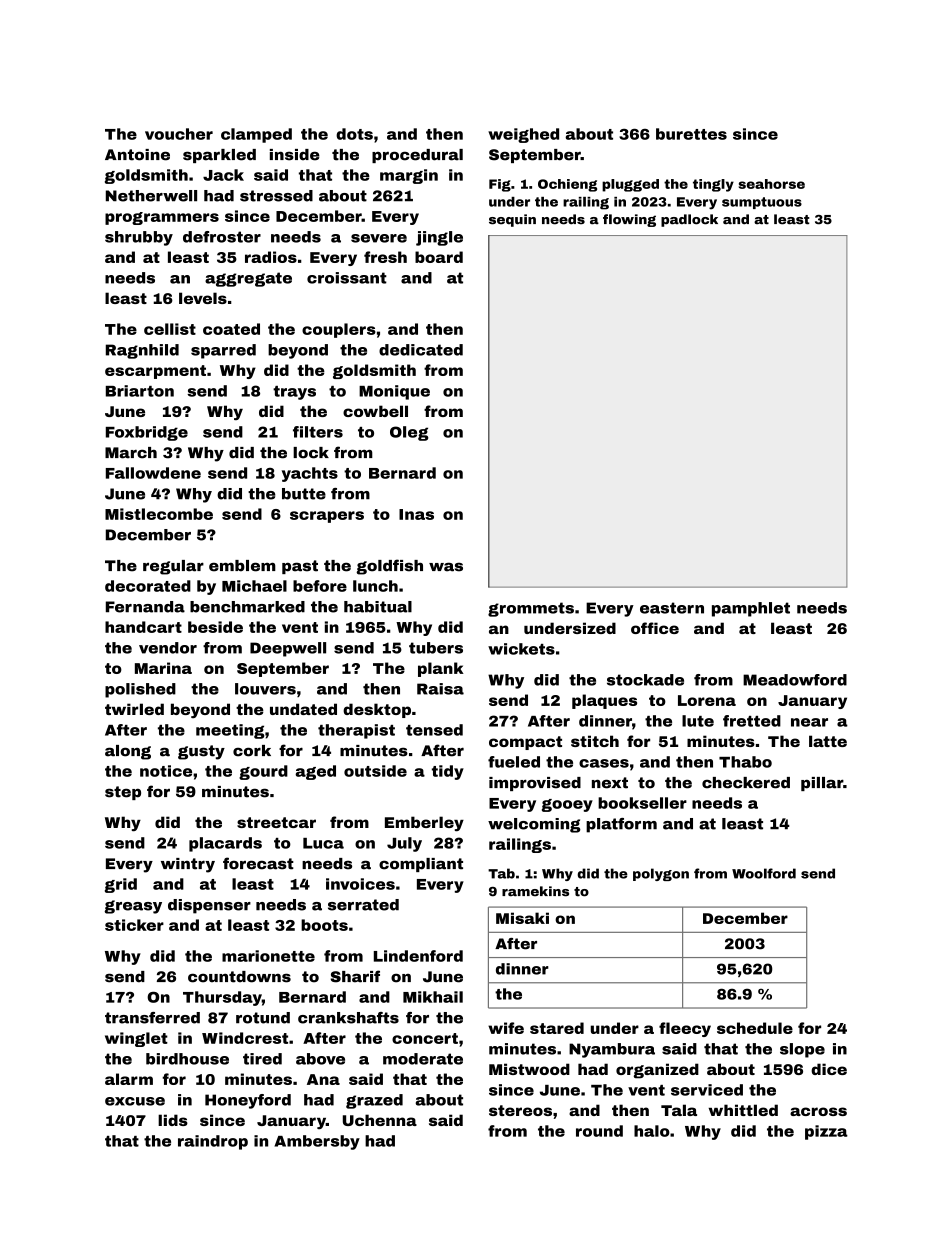 This screenshot has width=952, height=1233. Describe the element at coordinates (310, 474) in the screenshot. I see `yachts` at that location.
